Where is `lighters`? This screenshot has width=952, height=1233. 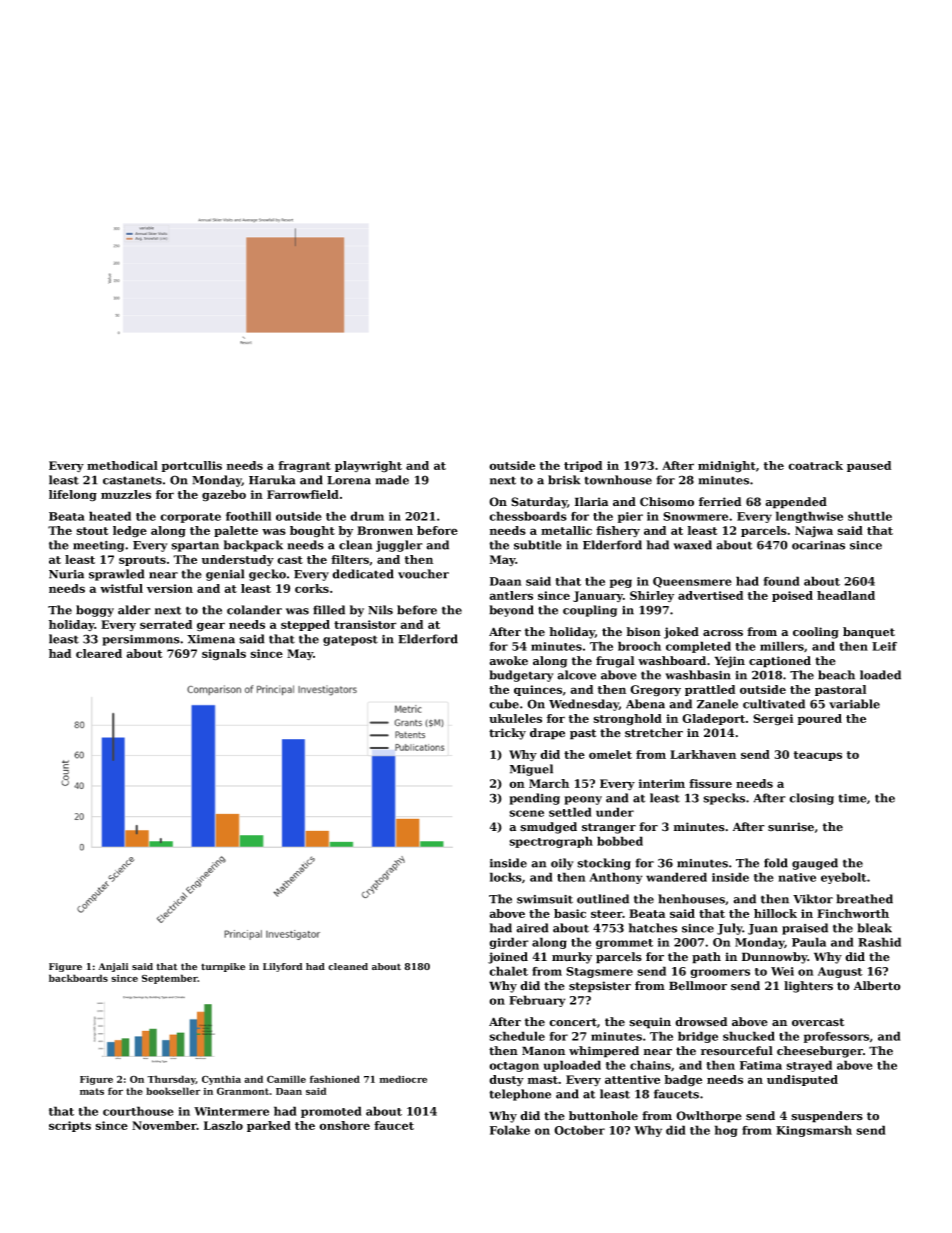 lighters is located at coordinates (808, 987).
